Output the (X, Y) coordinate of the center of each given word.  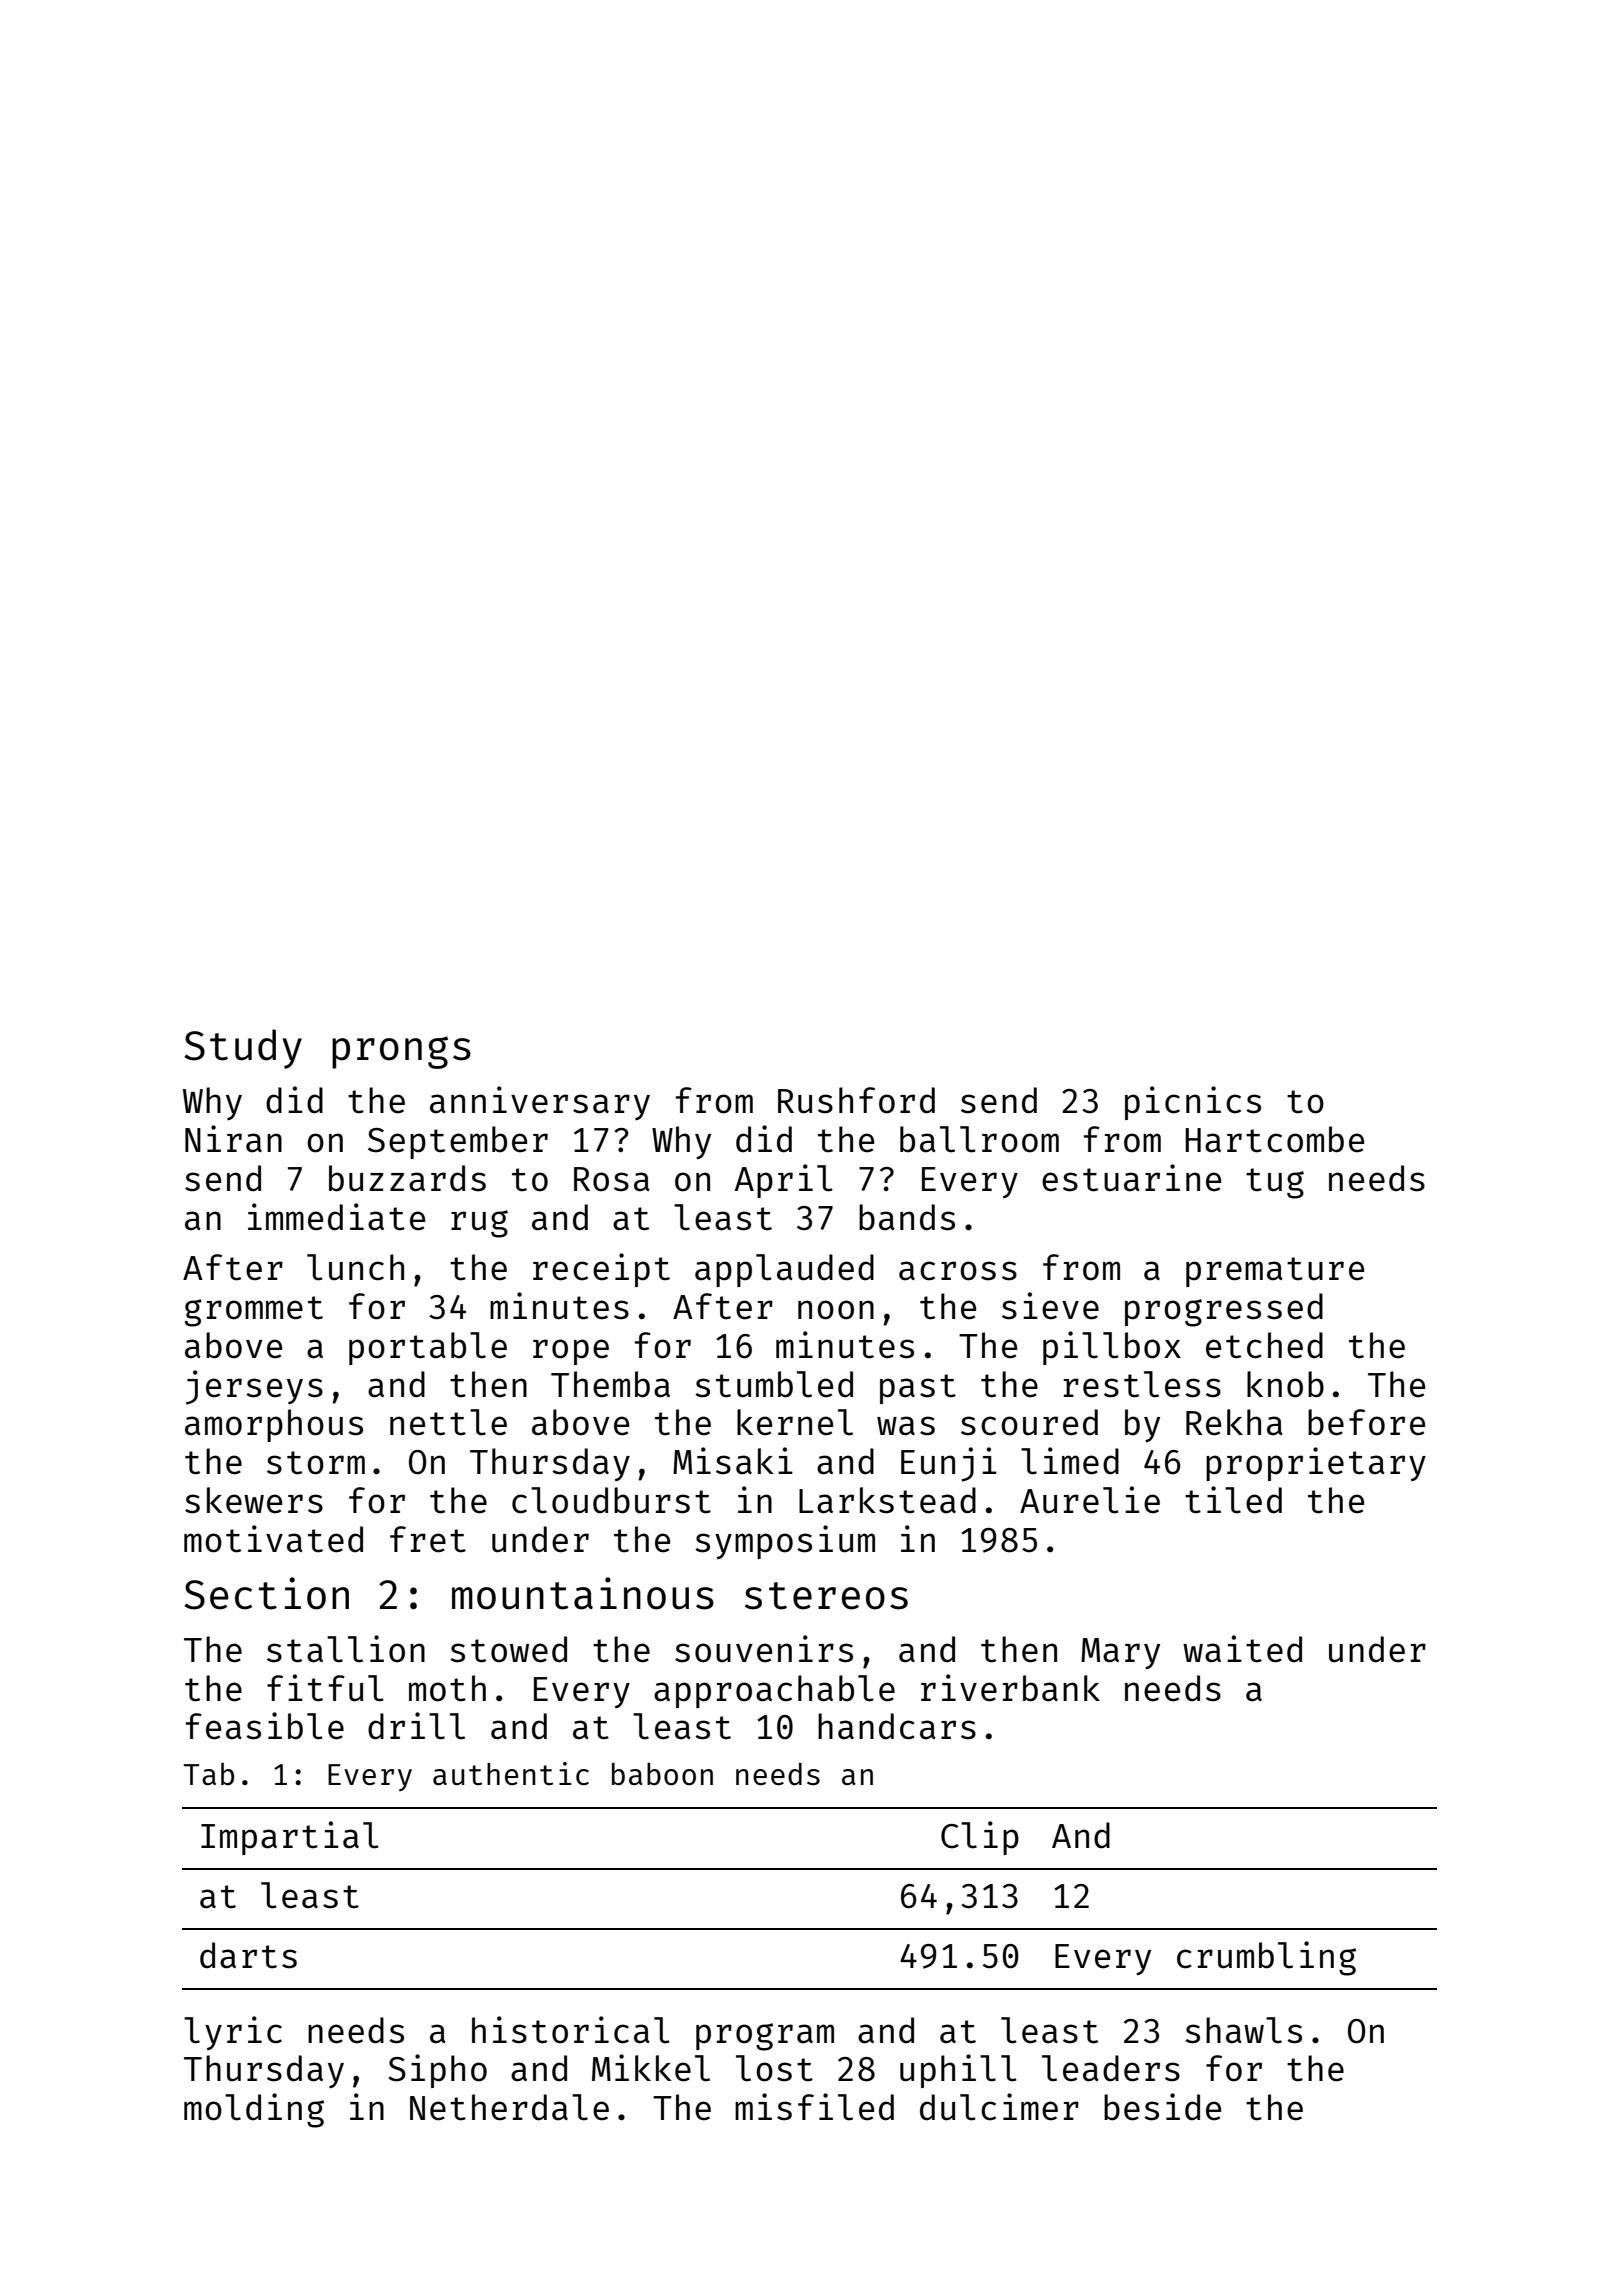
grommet (254, 1311)
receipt (601, 1270)
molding (254, 2110)
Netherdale (509, 2107)
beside (1162, 2107)
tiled (1233, 1500)
